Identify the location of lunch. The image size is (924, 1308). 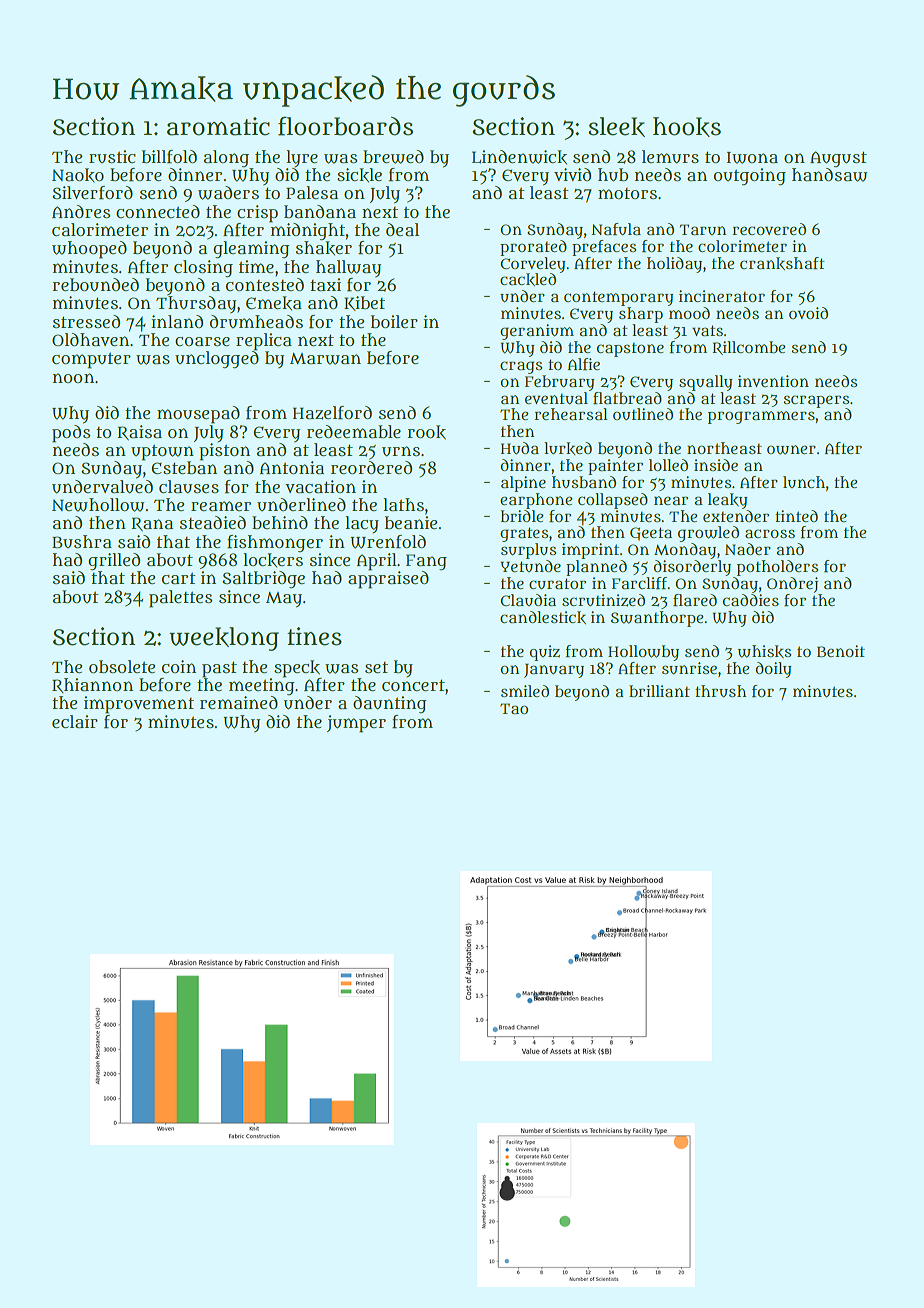
(804, 482).
